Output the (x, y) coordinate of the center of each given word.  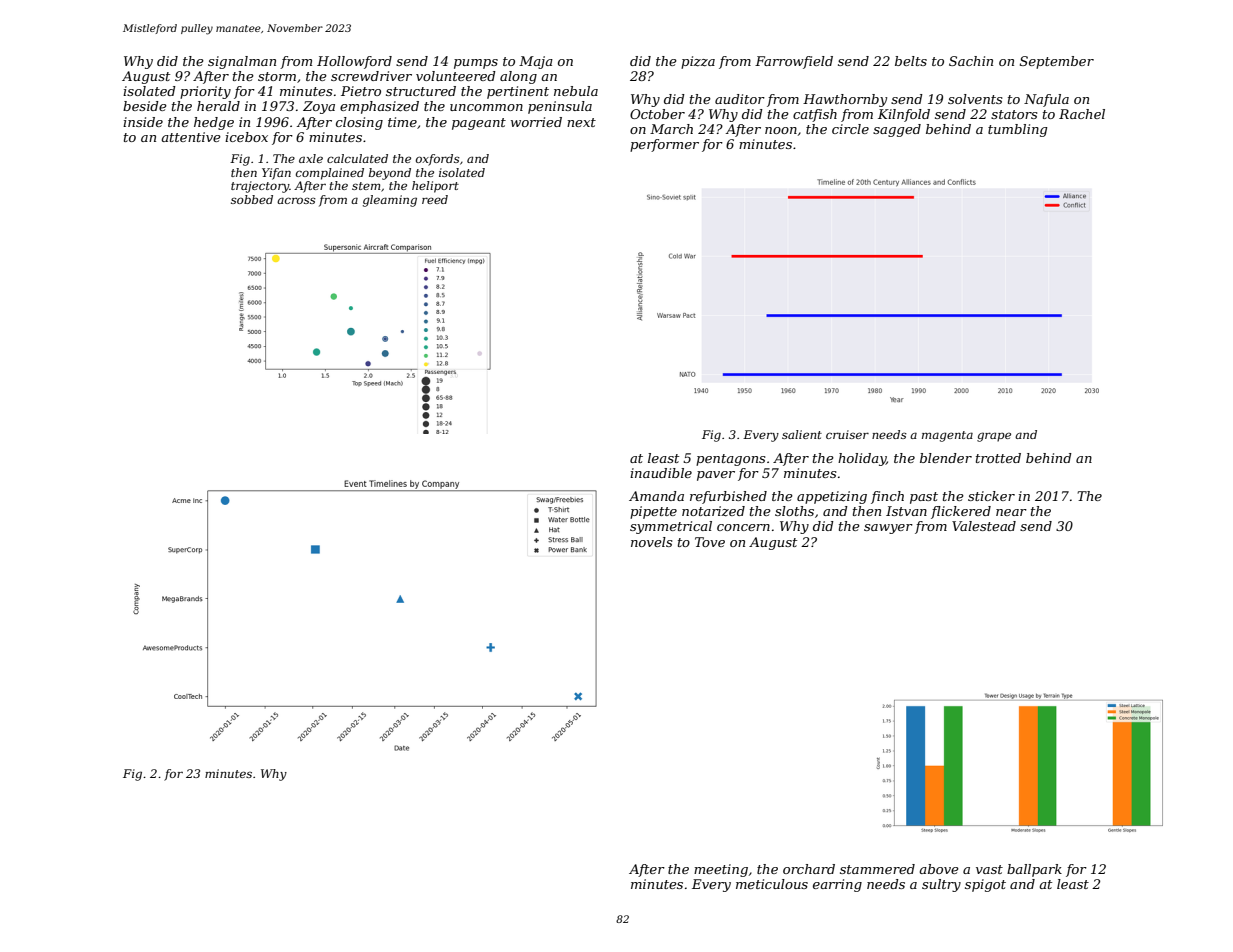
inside (143, 122)
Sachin (971, 61)
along (518, 77)
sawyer (888, 529)
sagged (897, 130)
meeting (721, 870)
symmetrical (671, 527)
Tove (710, 542)
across (296, 200)
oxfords (438, 160)
